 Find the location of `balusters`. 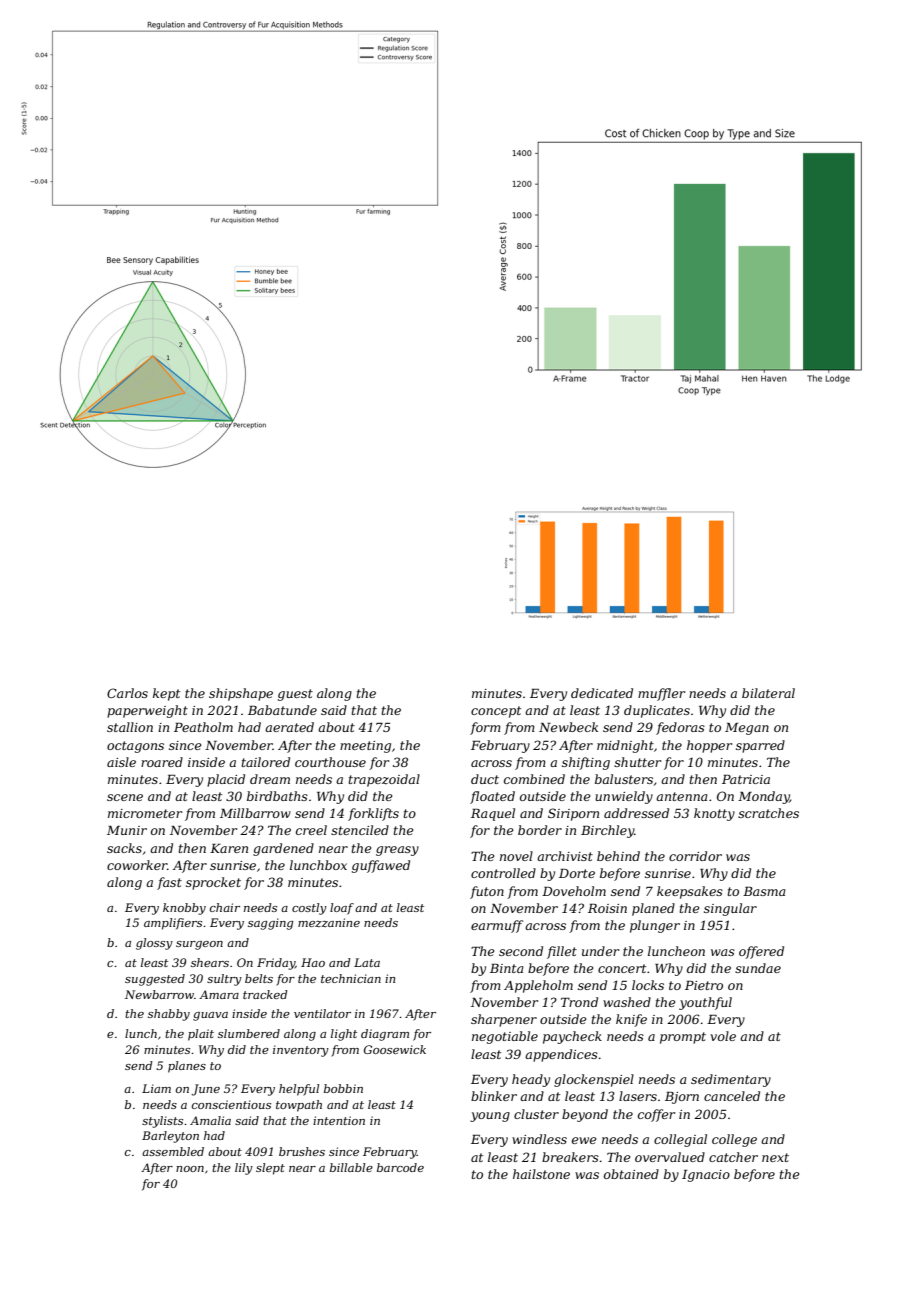

balusters is located at coordinates (624, 779).
